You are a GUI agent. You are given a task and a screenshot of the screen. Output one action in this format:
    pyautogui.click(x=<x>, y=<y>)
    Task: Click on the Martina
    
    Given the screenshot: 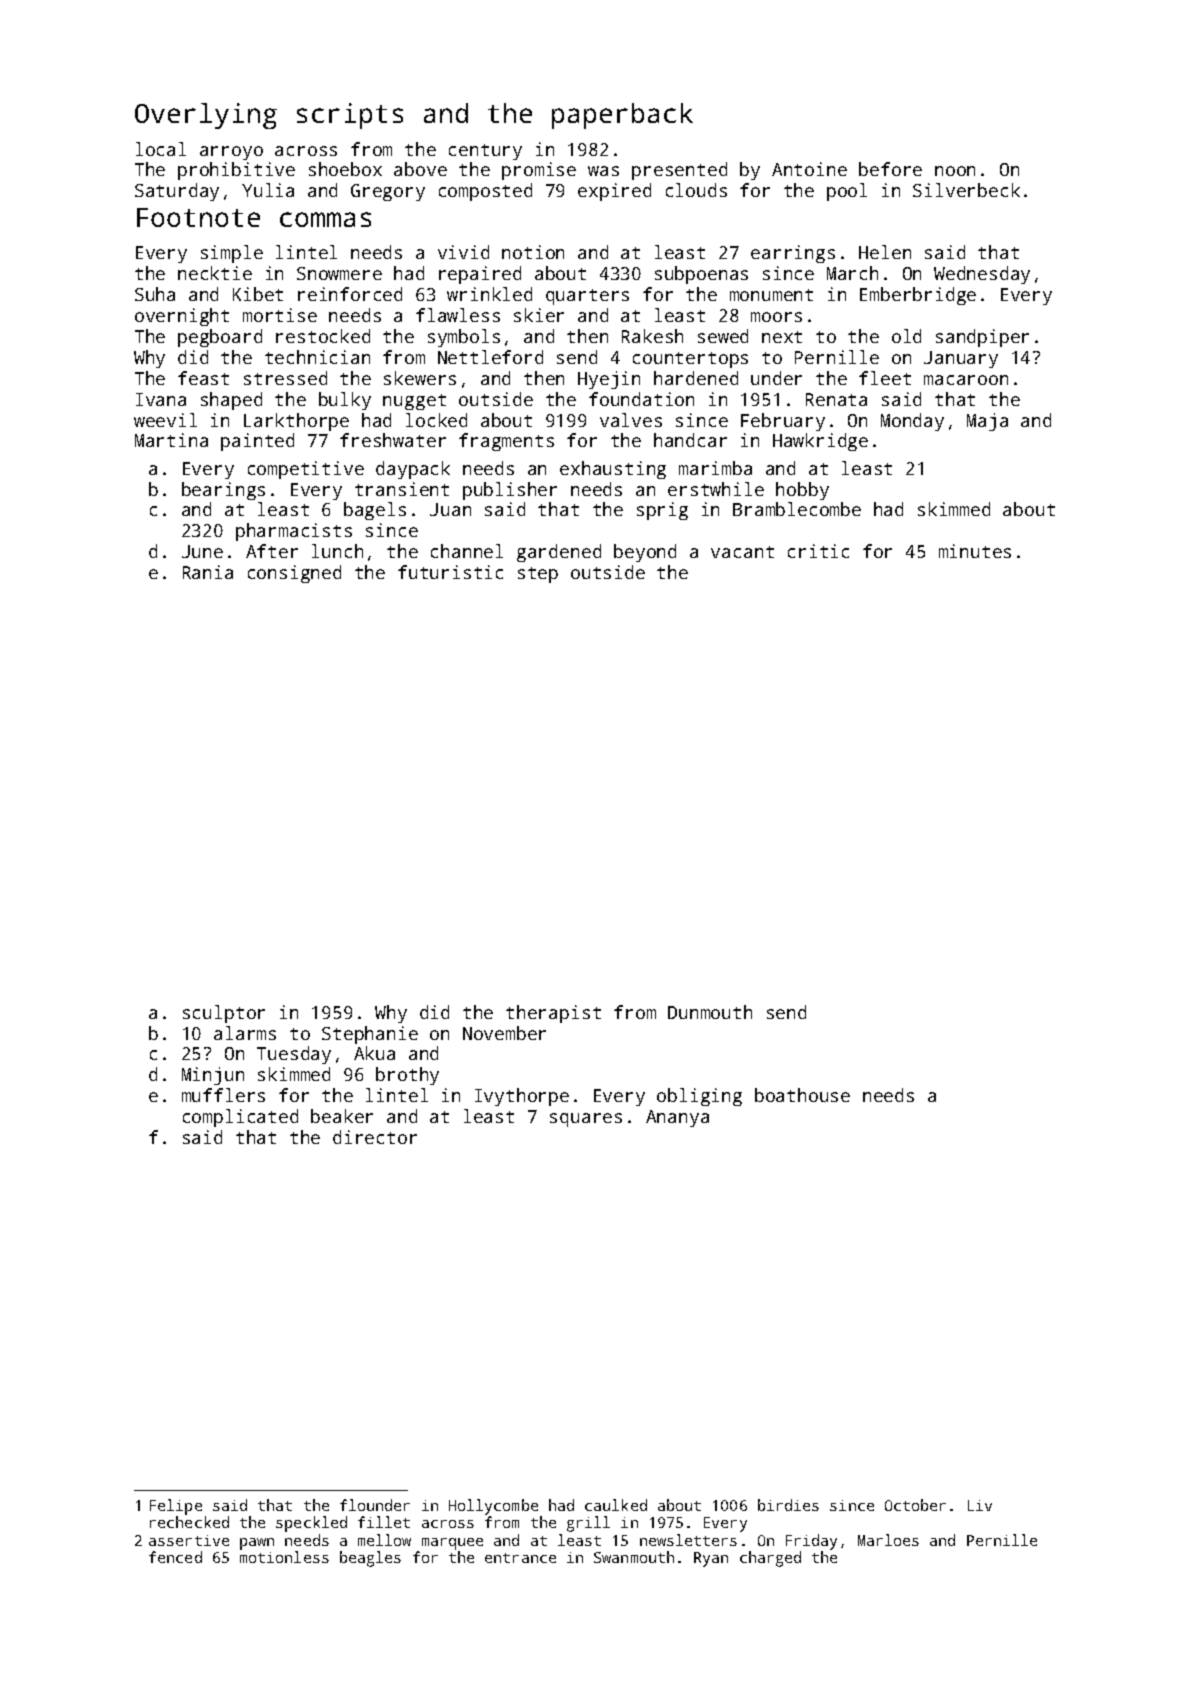 What is the action you would take?
    pyautogui.click(x=171, y=440)
